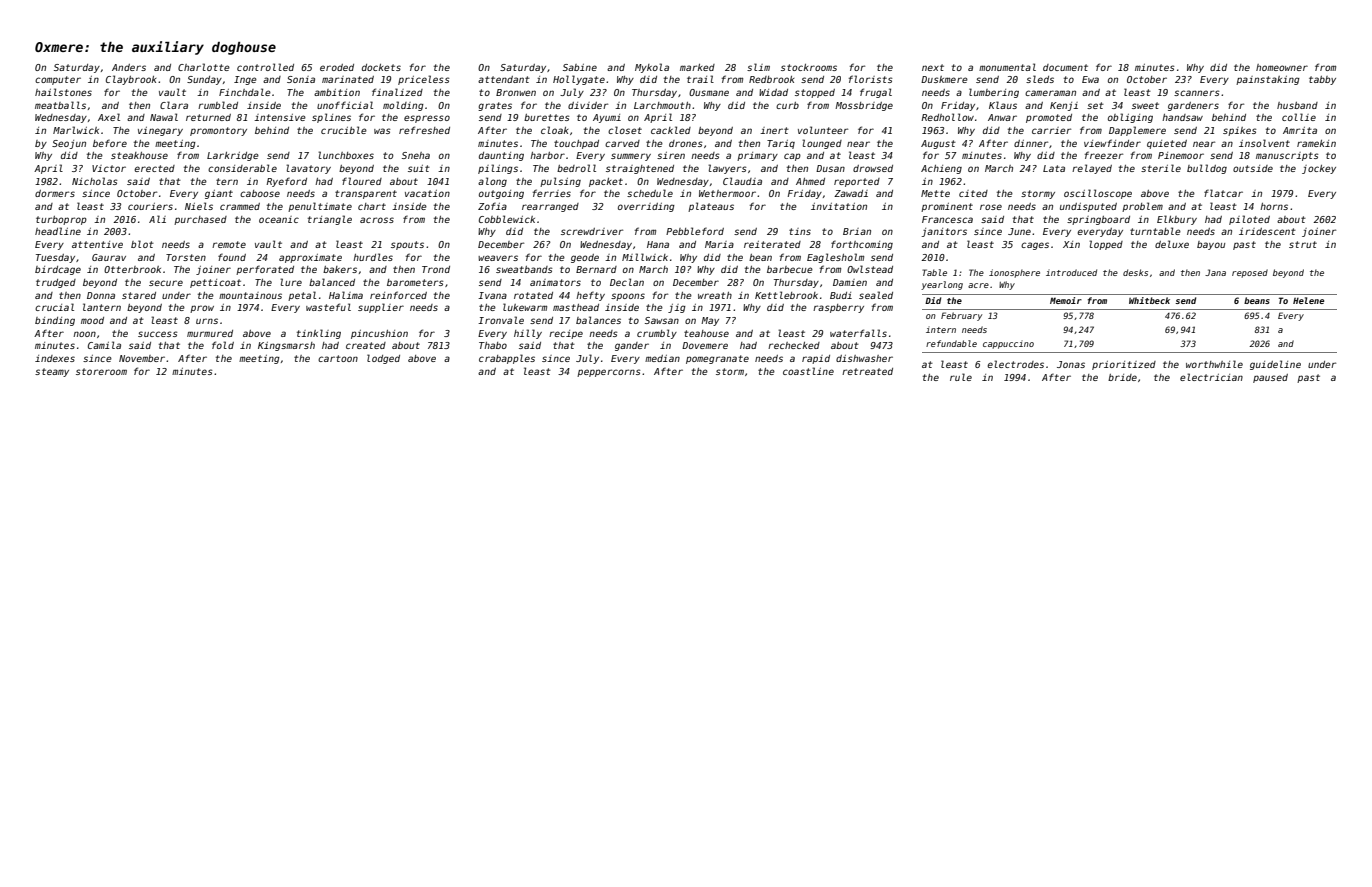  Describe the element at coordinates (340, 269) in the screenshot. I see `bakers` at that location.
